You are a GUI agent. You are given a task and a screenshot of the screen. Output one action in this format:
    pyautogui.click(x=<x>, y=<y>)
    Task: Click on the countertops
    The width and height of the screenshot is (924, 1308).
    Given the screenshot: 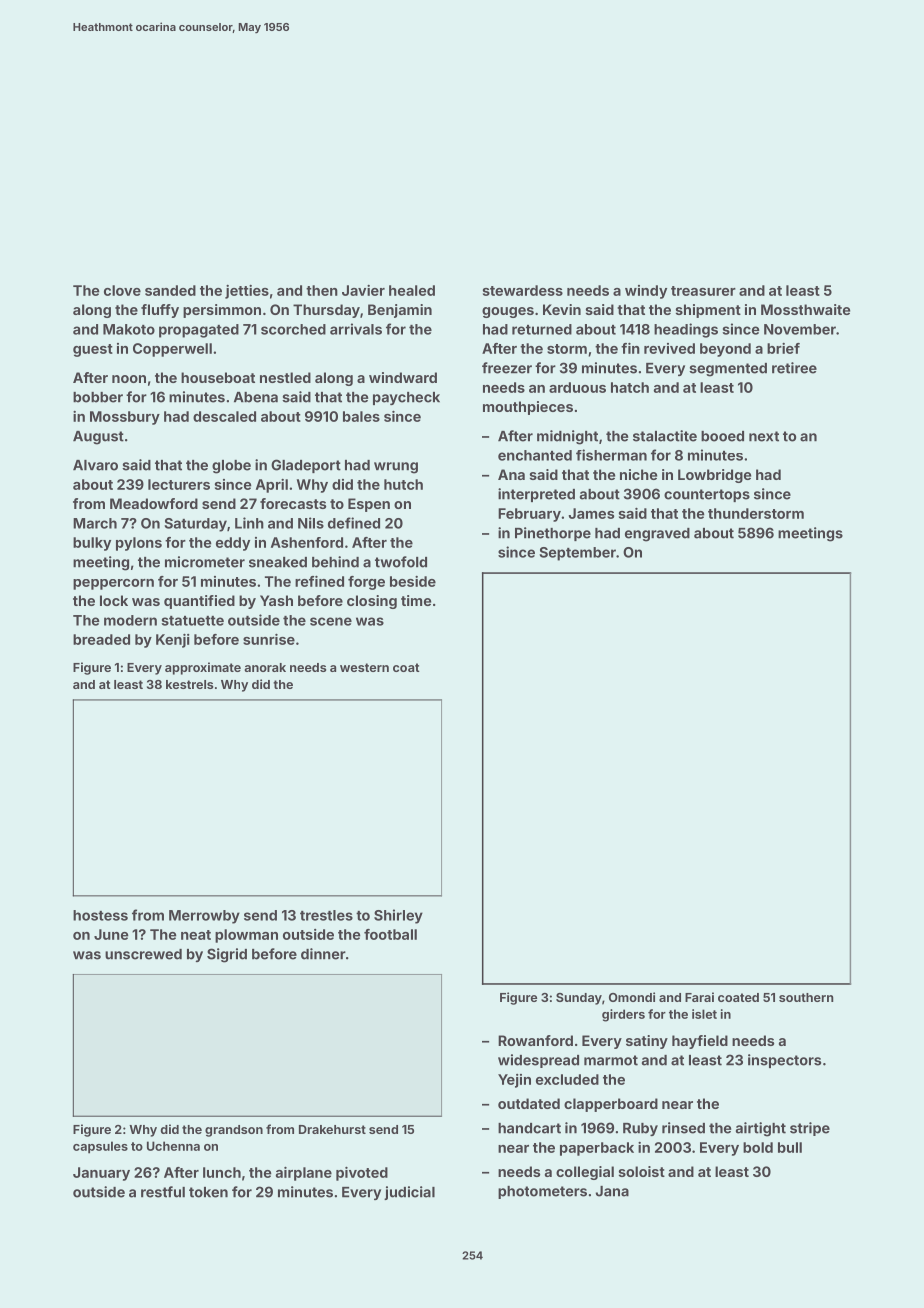 What is the action you would take?
    pyautogui.click(x=707, y=495)
